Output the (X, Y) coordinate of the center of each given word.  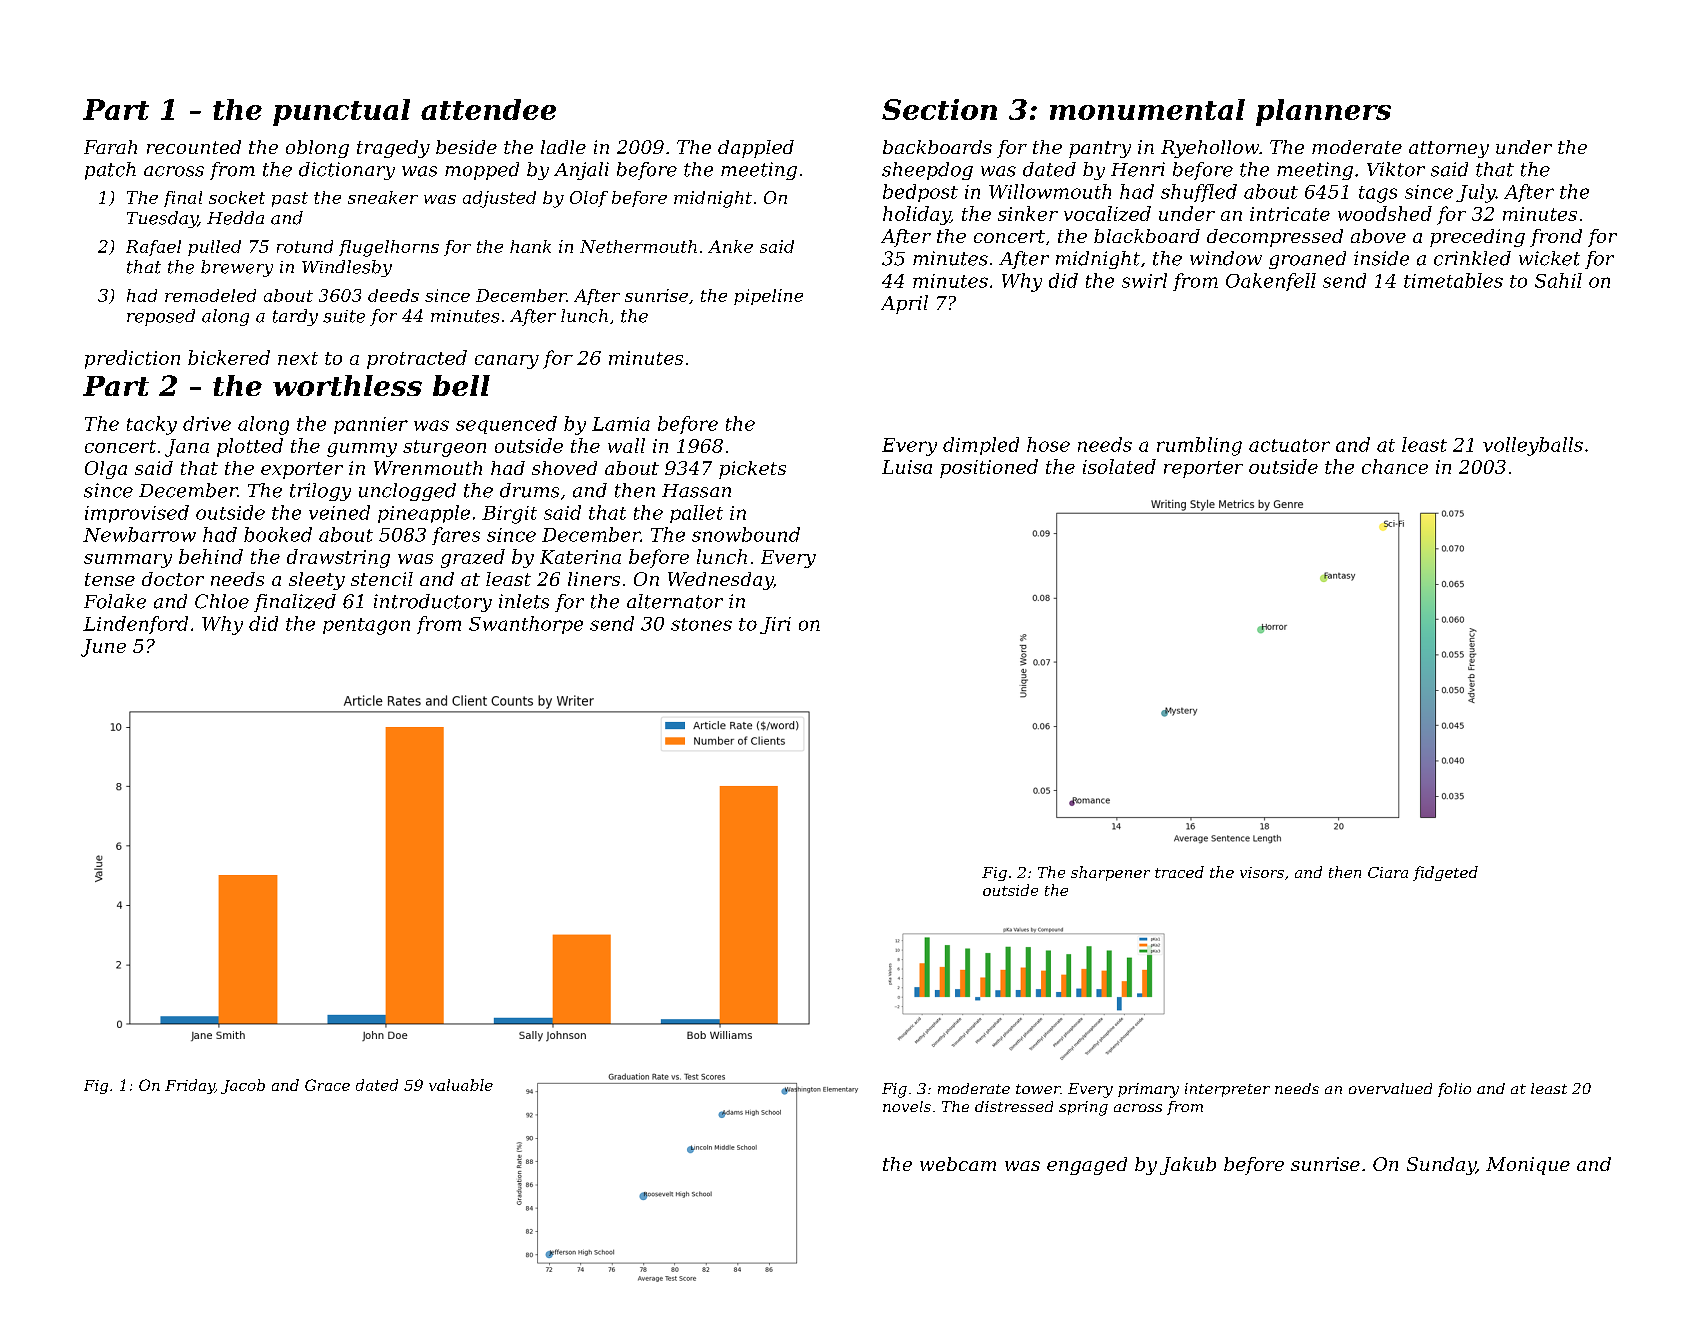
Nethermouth (638, 246)
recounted (194, 147)
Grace (327, 1085)
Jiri (775, 625)
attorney (1449, 149)
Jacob (243, 1086)
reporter (1203, 469)
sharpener (1110, 873)
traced (1179, 872)
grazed (473, 558)
